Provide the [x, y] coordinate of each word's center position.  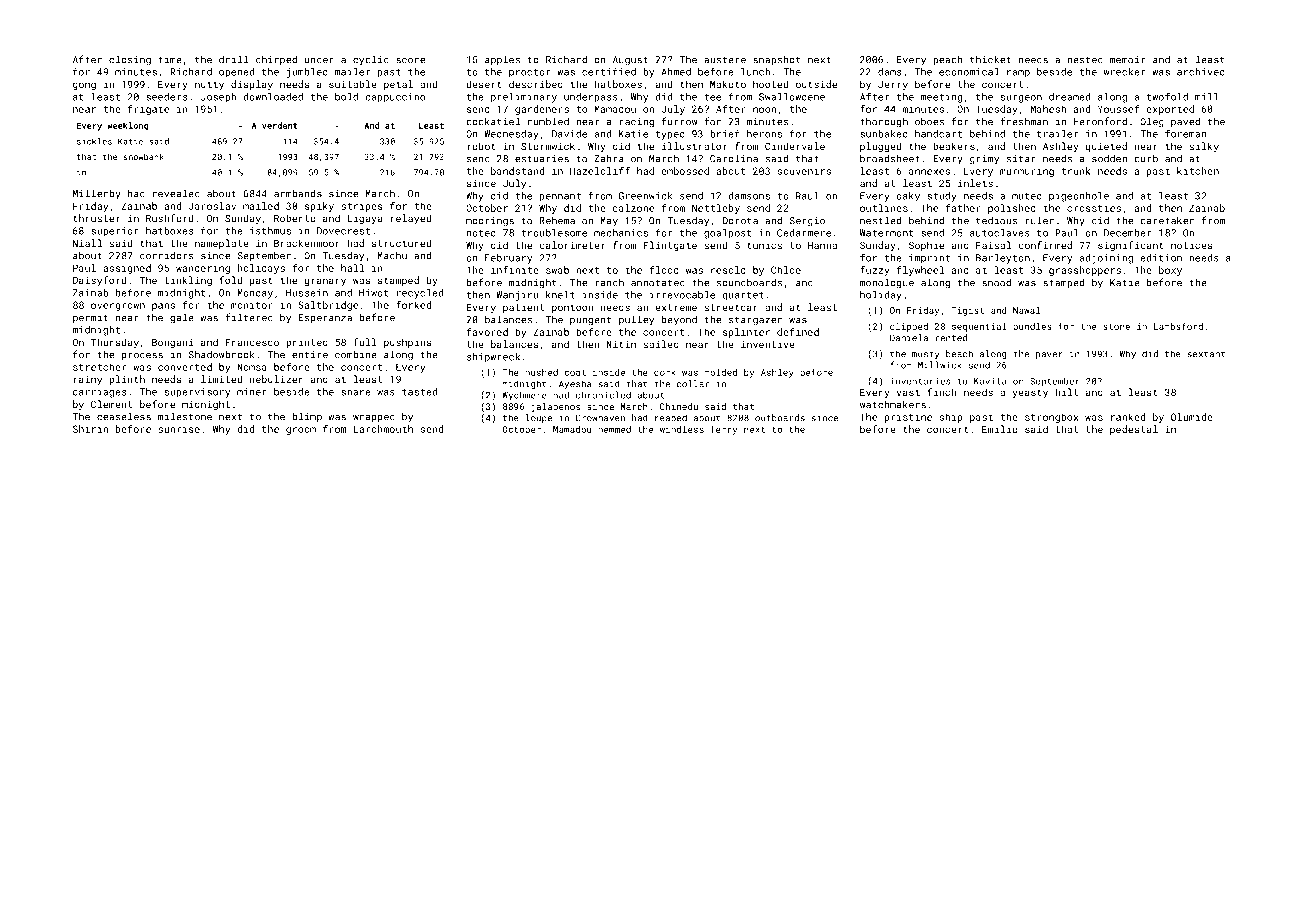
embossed [685, 171]
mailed [261, 206]
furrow [680, 121]
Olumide [1192, 417]
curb [1146, 158]
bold [346, 97]
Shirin [90, 429]
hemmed [614, 429]
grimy [984, 160]
